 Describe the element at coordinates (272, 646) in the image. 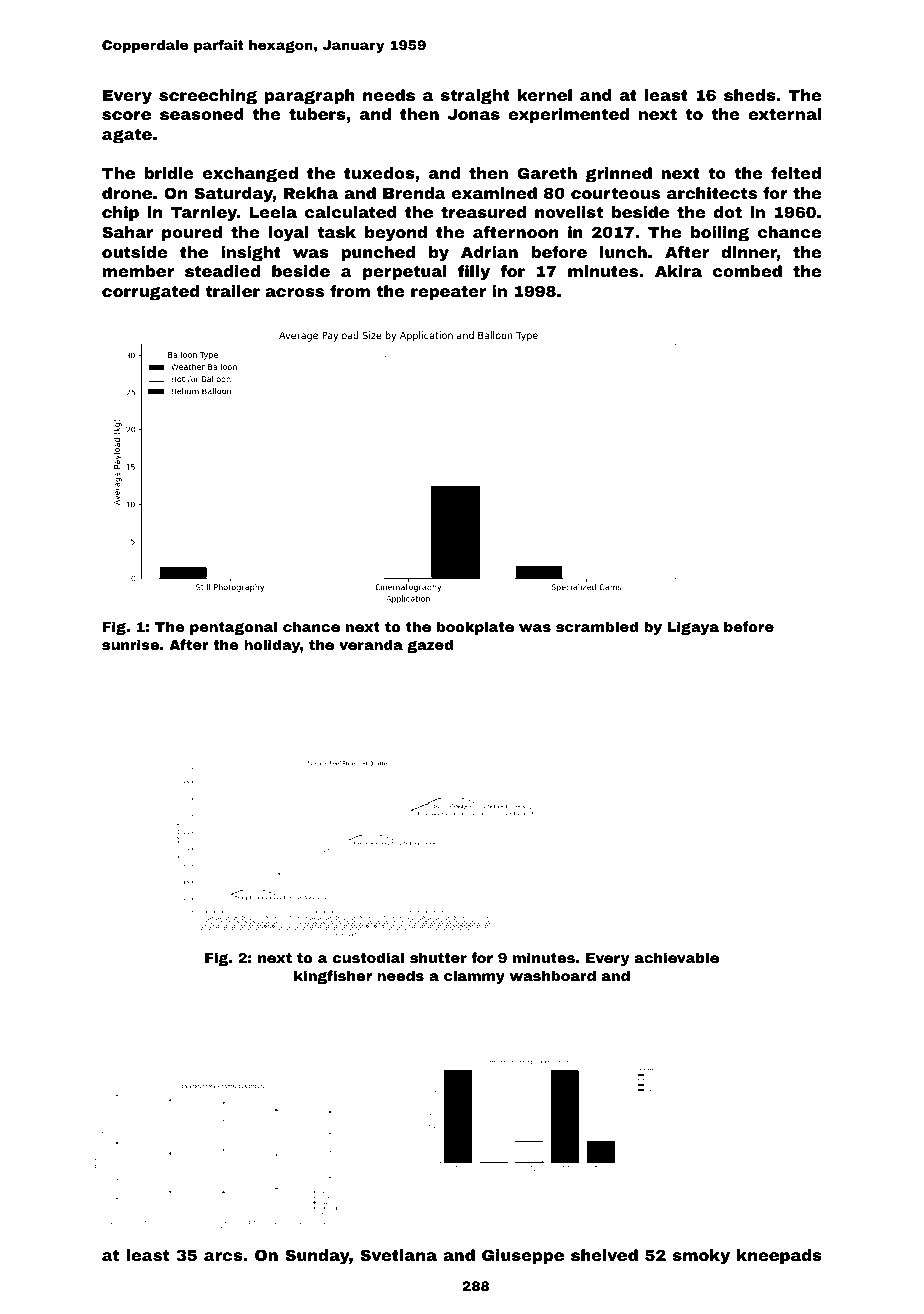

I see `holiday` at that location.
